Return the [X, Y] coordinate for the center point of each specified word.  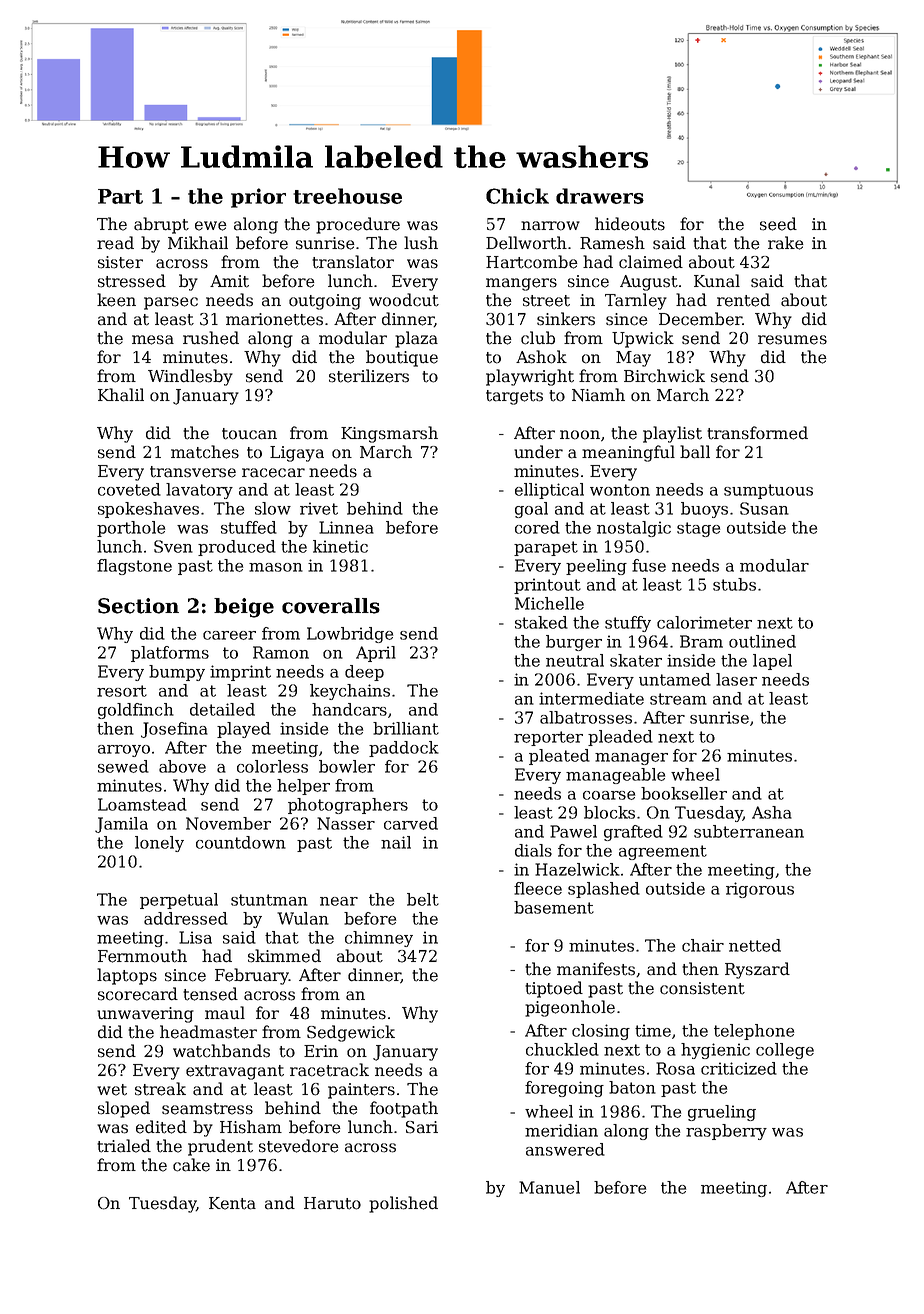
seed [778, 224]
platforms [170, 654]
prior [258, 198]
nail [396, 842]
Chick [517, 196]
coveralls [331, 606]
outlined [762, 641]
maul [225, 1013]
